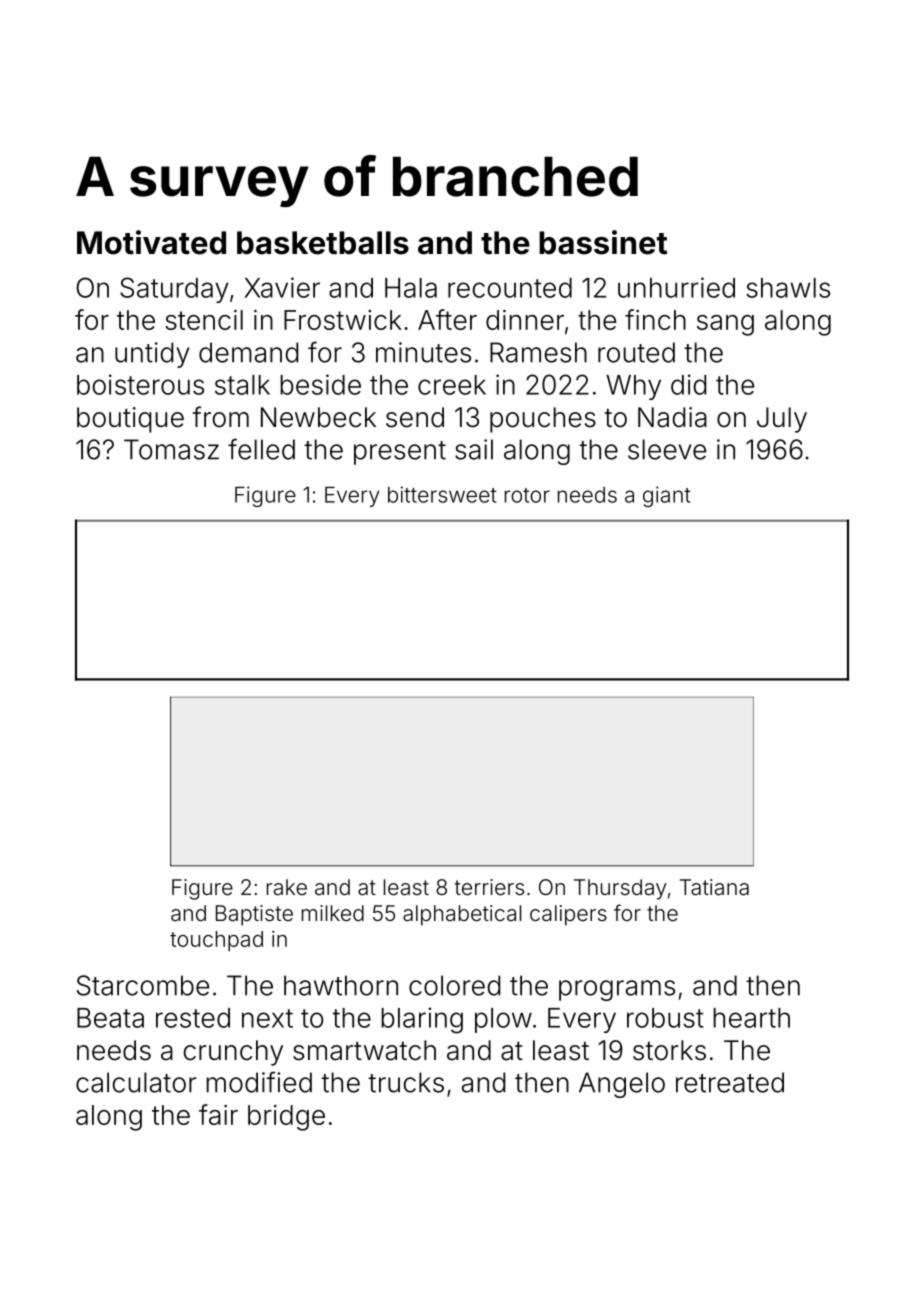  What do you see at coordinates (364, 1050) in the screenshot?
I see `smartwatch` at bounding box center [364, 1050].
